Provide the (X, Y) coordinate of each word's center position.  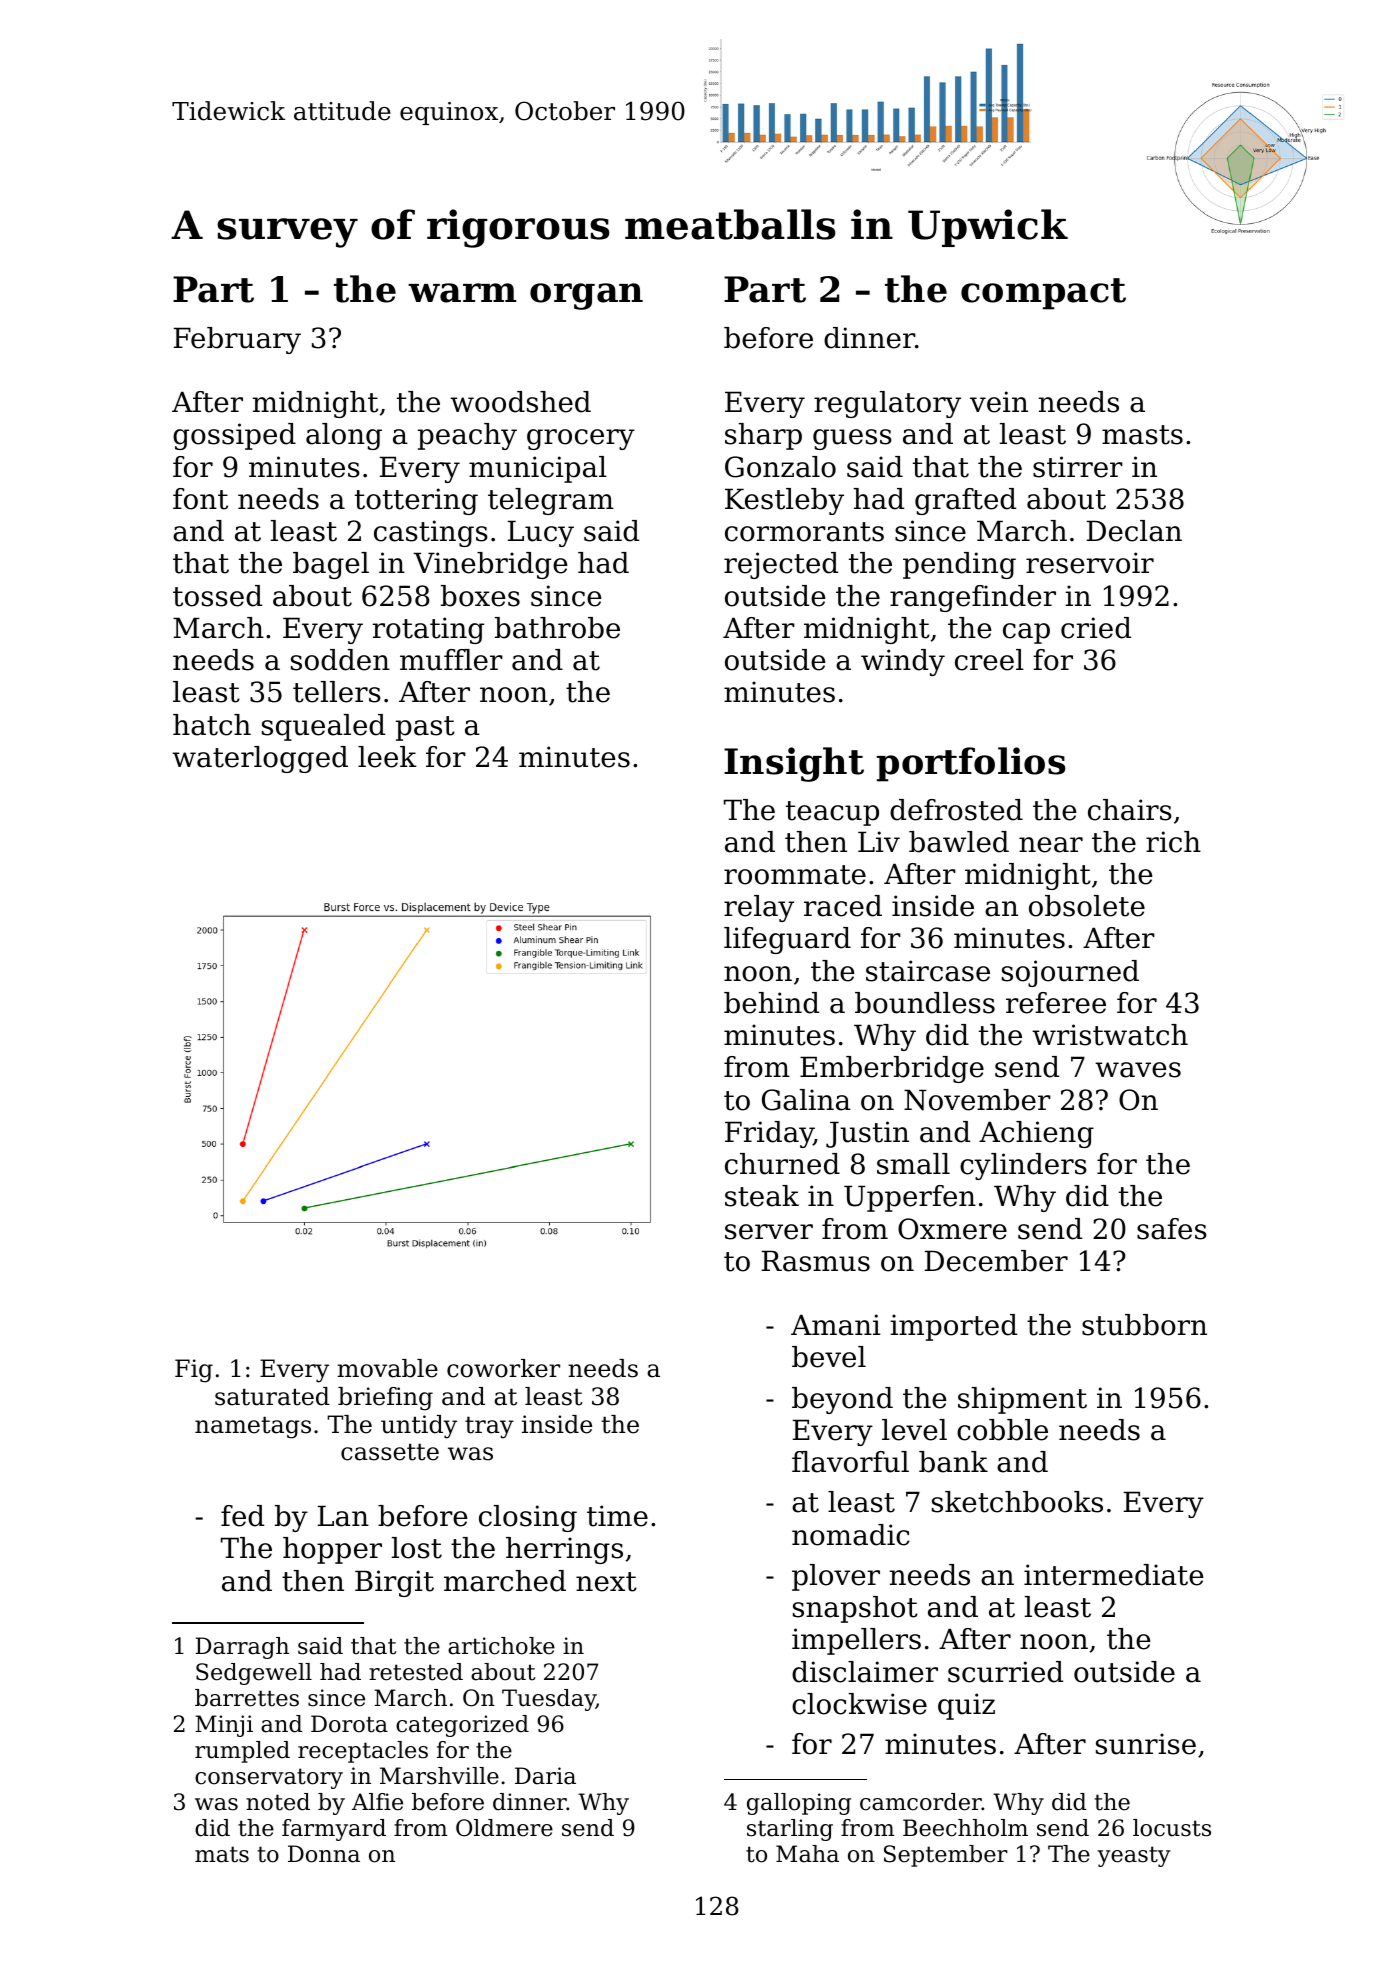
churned (782, 1164)
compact (1043, 294)
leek (387, 757)
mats (222, 1854)
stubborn (1144, 1325)
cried (1096, 628)
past (425, 728)
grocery (581, 439)
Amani (836, 1325)
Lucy (541, 533)
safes (1172, 1229)
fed (242, 1516)
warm (462, 293)
